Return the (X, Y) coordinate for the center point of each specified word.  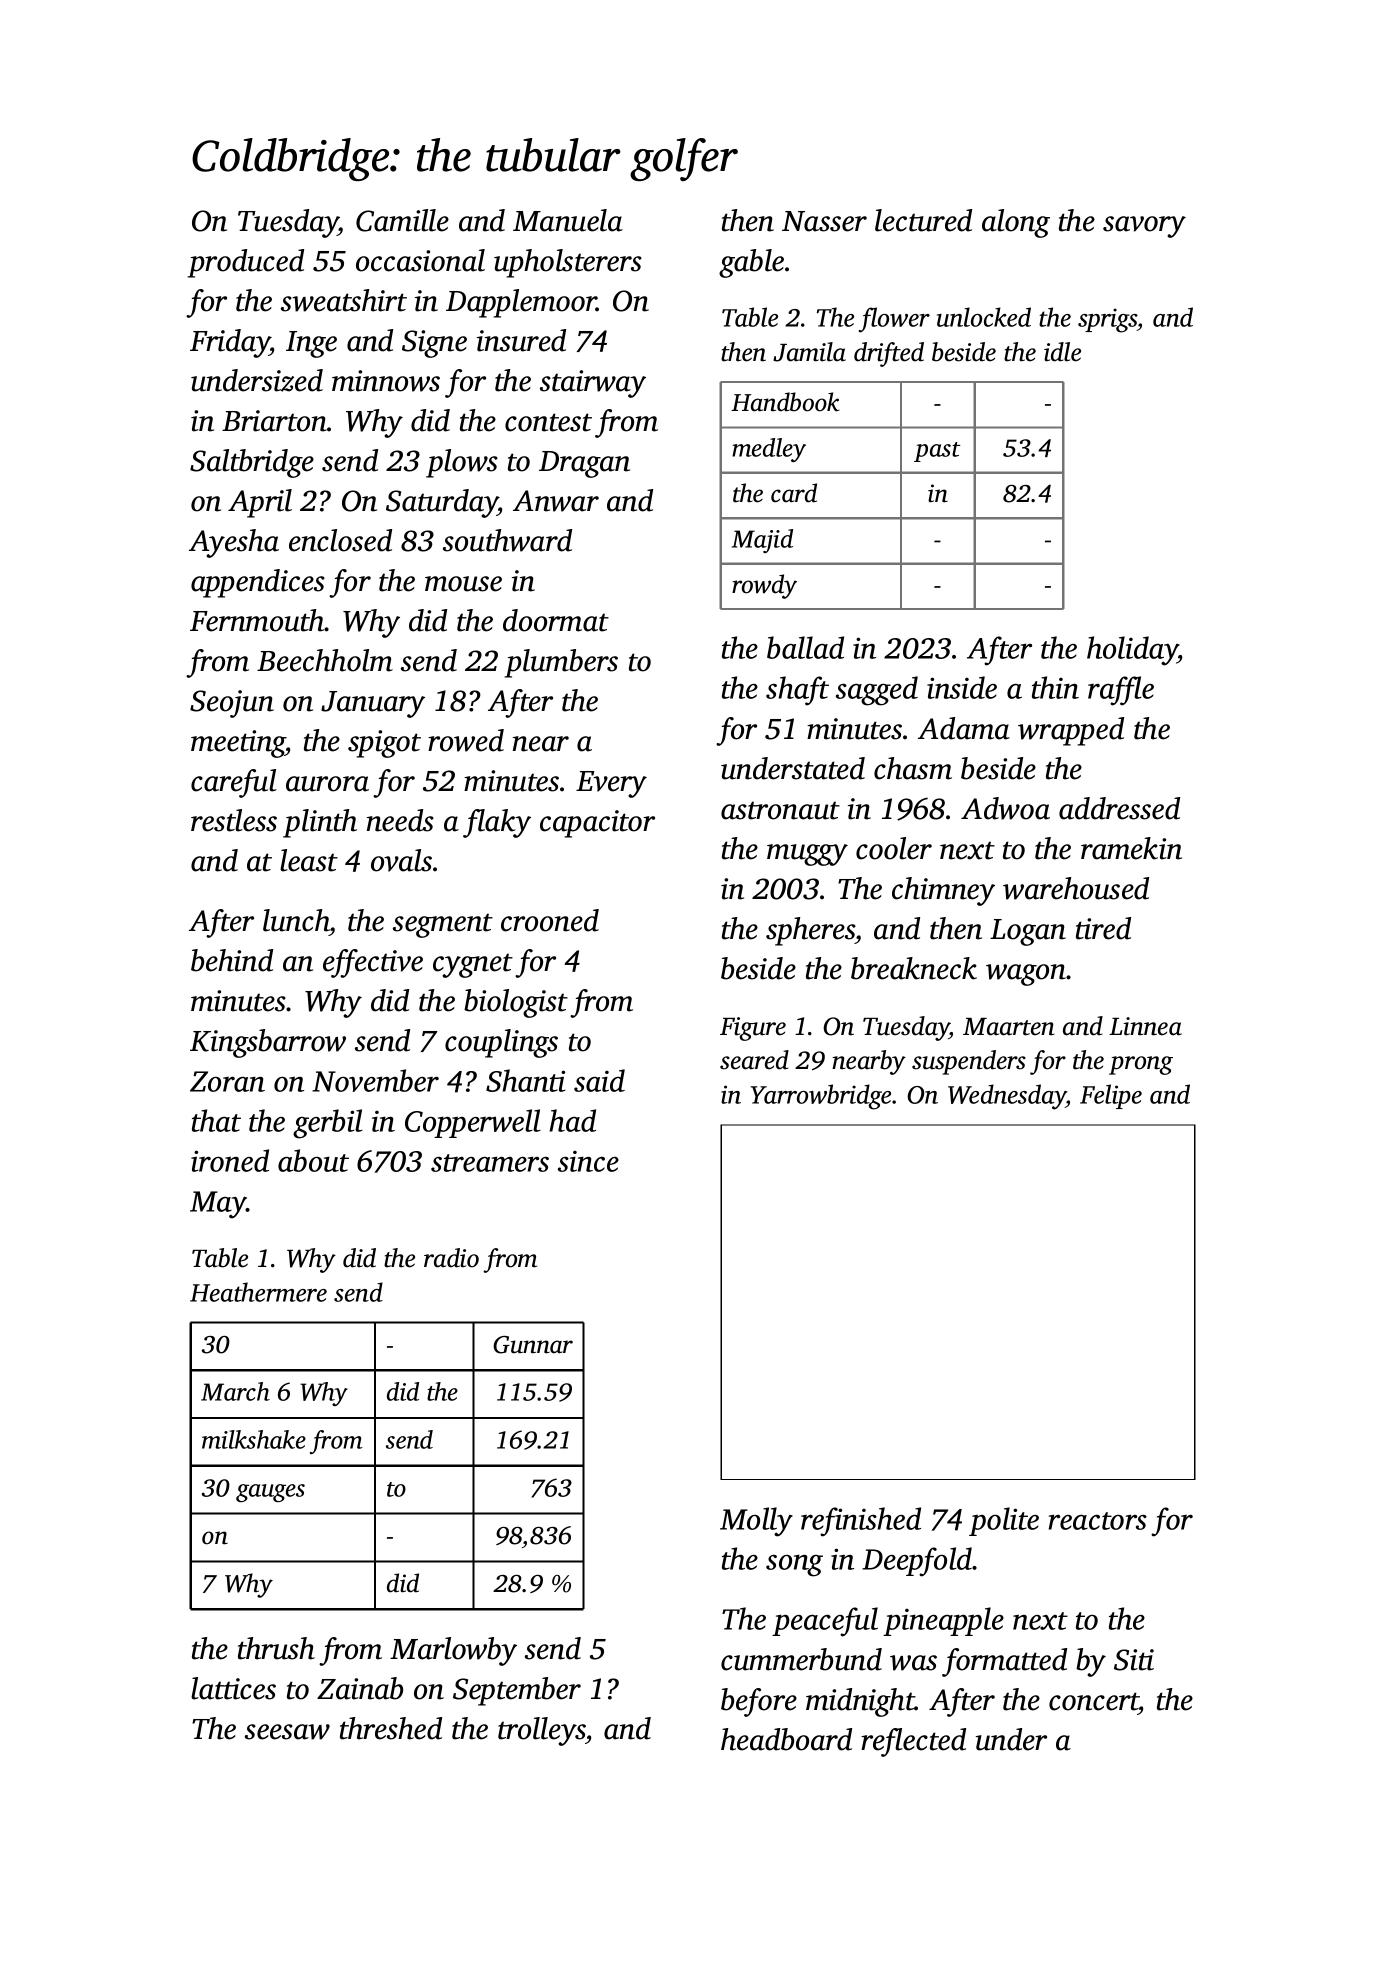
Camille (402, 220)
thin (1055, 687)
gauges (270, 1493)
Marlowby (453, 1651)
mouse (463, 584)
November (375, 1080)
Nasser (824, 221)
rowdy (764, 586)
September (517, 1691)
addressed (1119, 808)
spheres (810, 931)
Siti (1134, 1660)
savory (1144, 227)
